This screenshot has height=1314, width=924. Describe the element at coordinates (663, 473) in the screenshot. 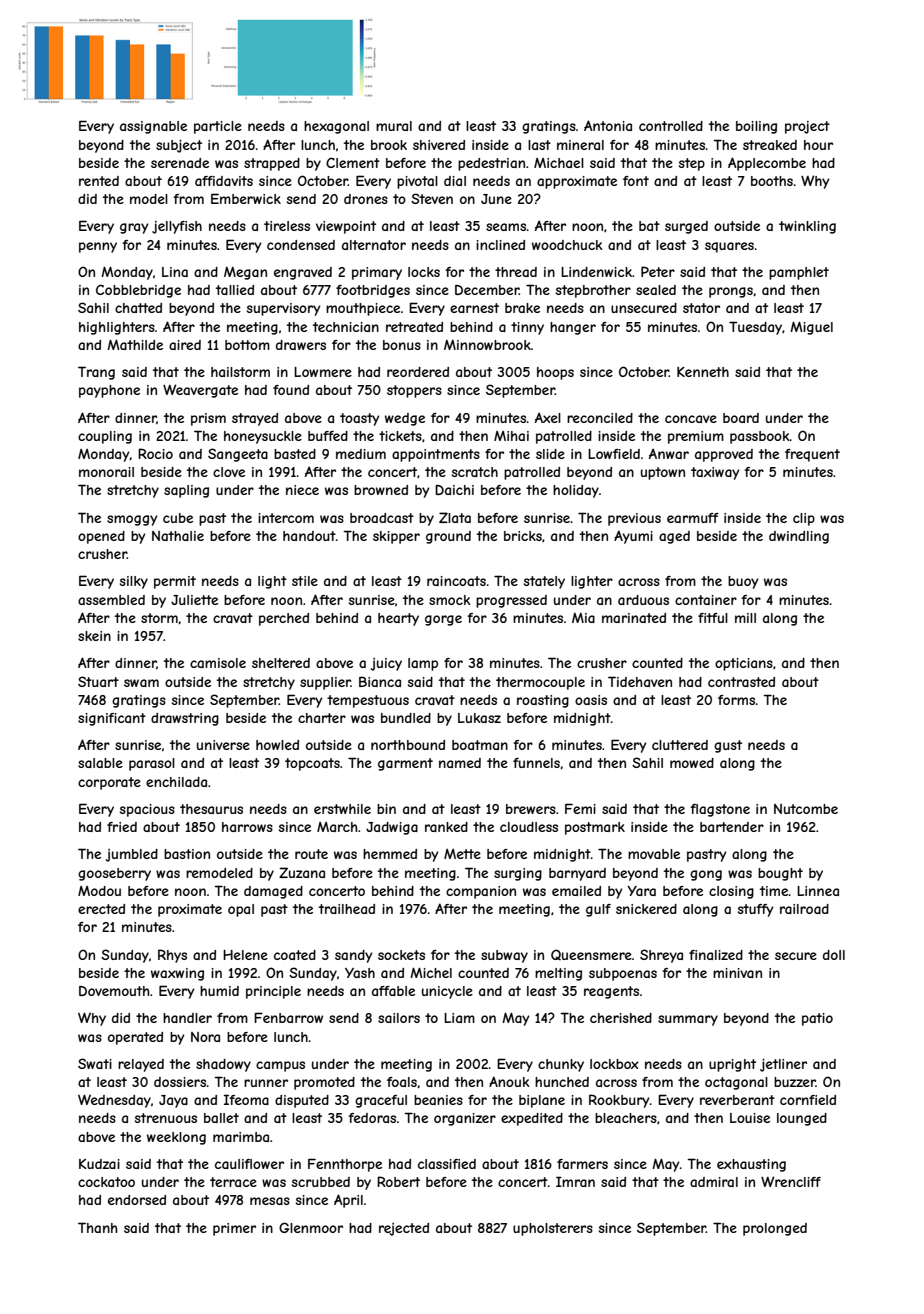

I see `uptown` at that location.
